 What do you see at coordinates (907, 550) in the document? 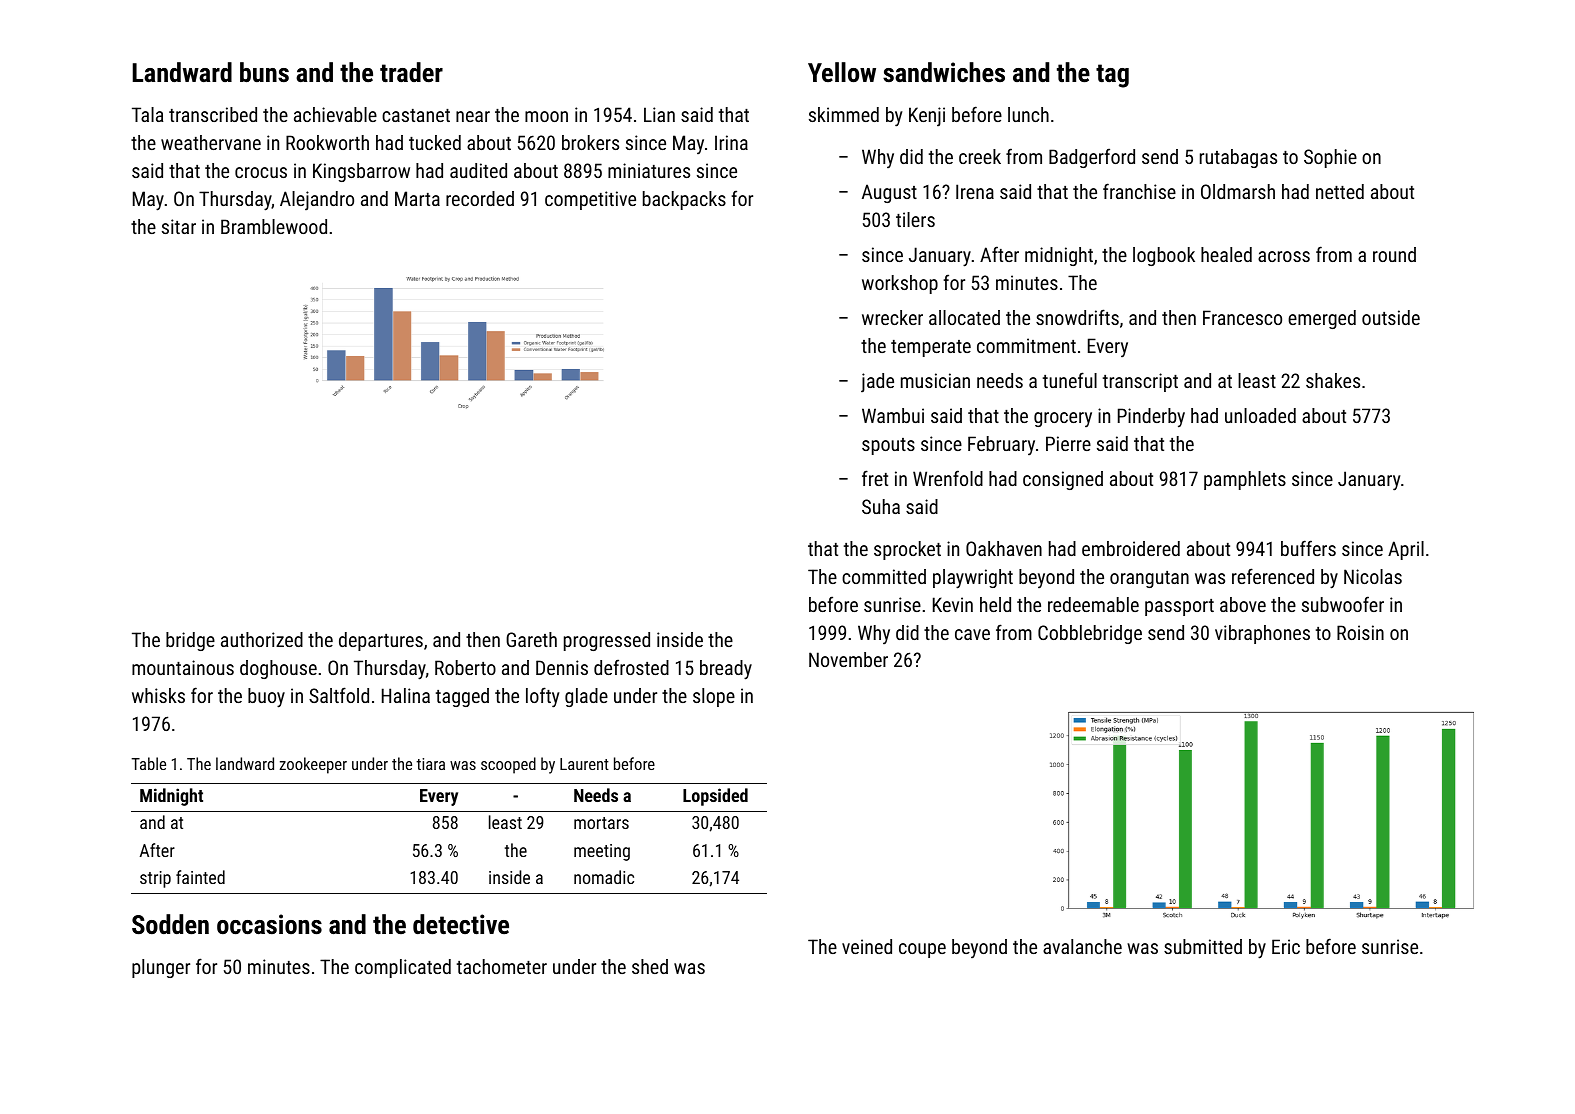
I see `sprocket` at bounding box center [907, 550].
